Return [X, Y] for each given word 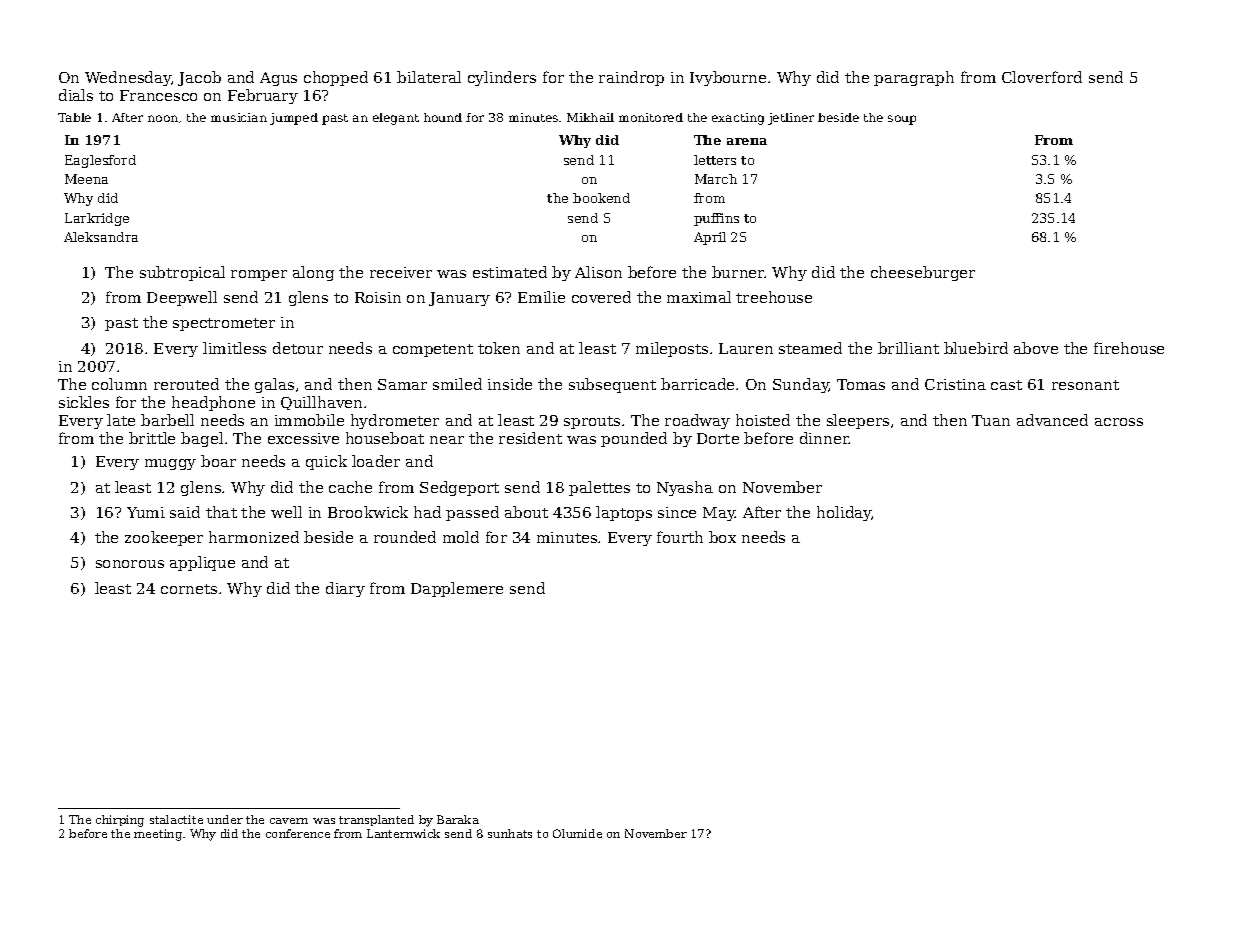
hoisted [763, 420]
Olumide [577, 833]
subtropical [182, 273]
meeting [158, 835]
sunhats [510, 833]
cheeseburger [923, 273]
